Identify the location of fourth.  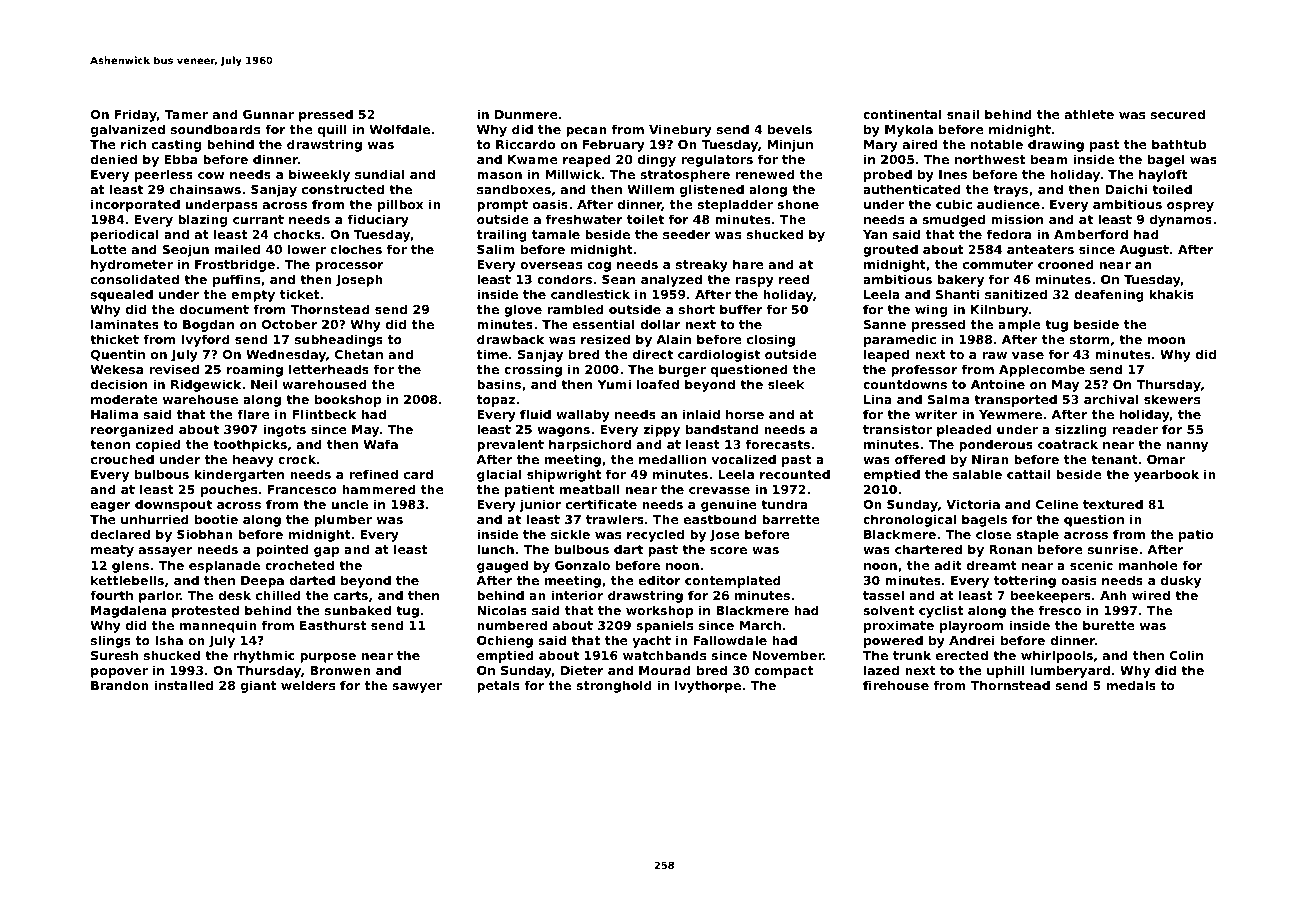
(111, 595).
